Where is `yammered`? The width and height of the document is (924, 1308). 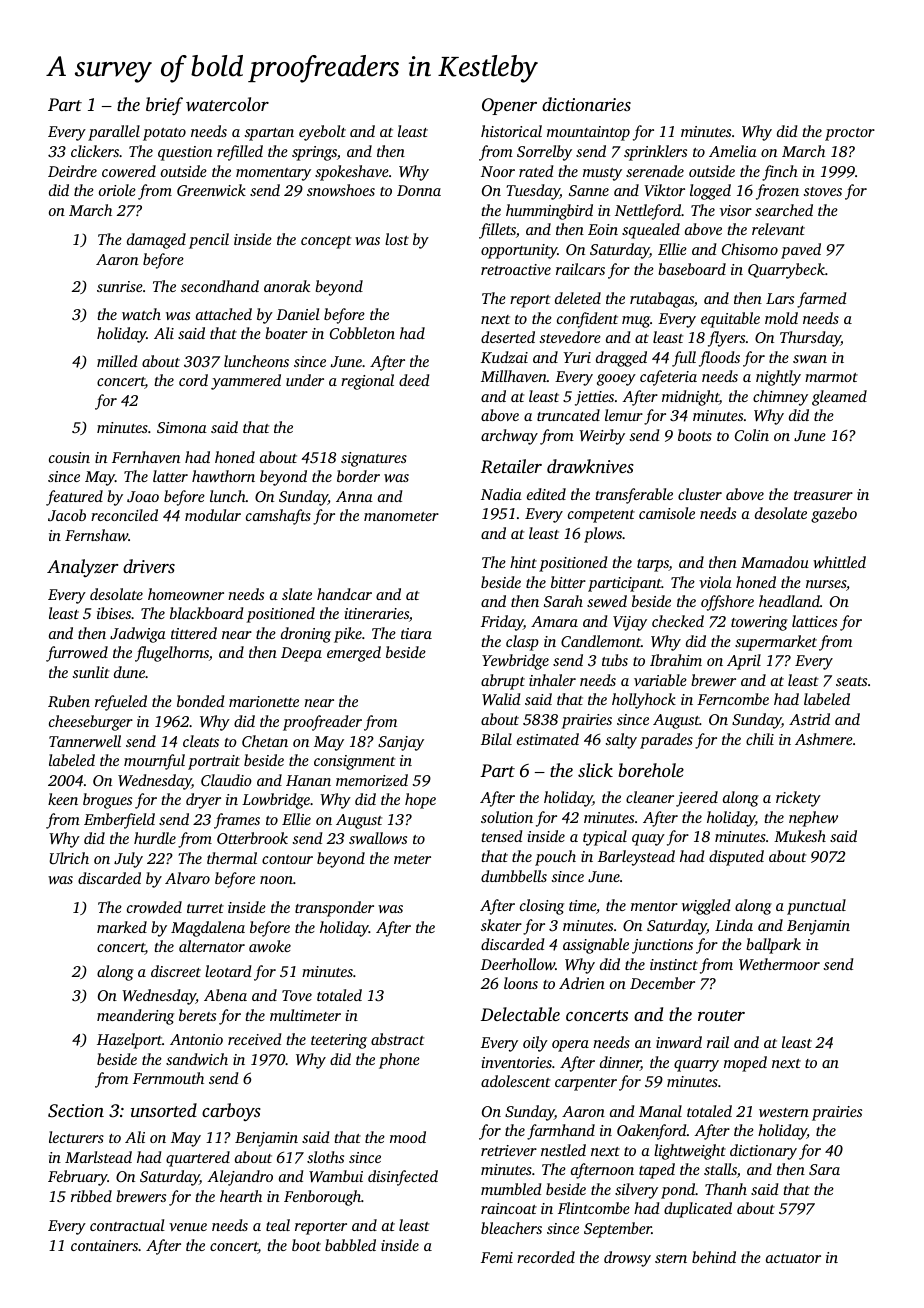
yammered is located at coordinates (246, 382).
